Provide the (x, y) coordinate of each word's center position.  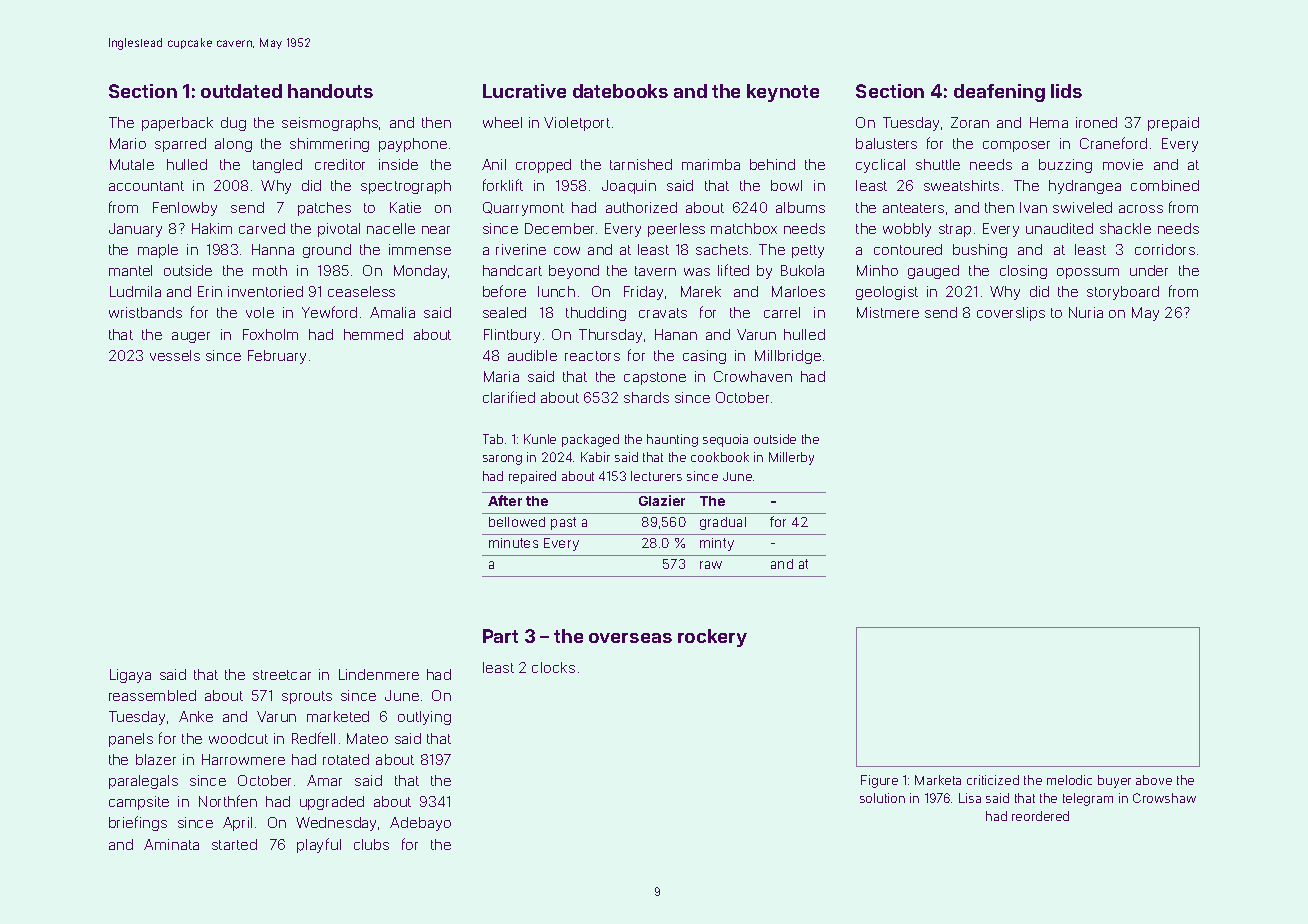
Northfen (228, 801)
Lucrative (524, 91)
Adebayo (420, 824)
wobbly (907, 230)
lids (1066, 91)
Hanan (676, 334)
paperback (177, 124)
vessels (175, 355)
